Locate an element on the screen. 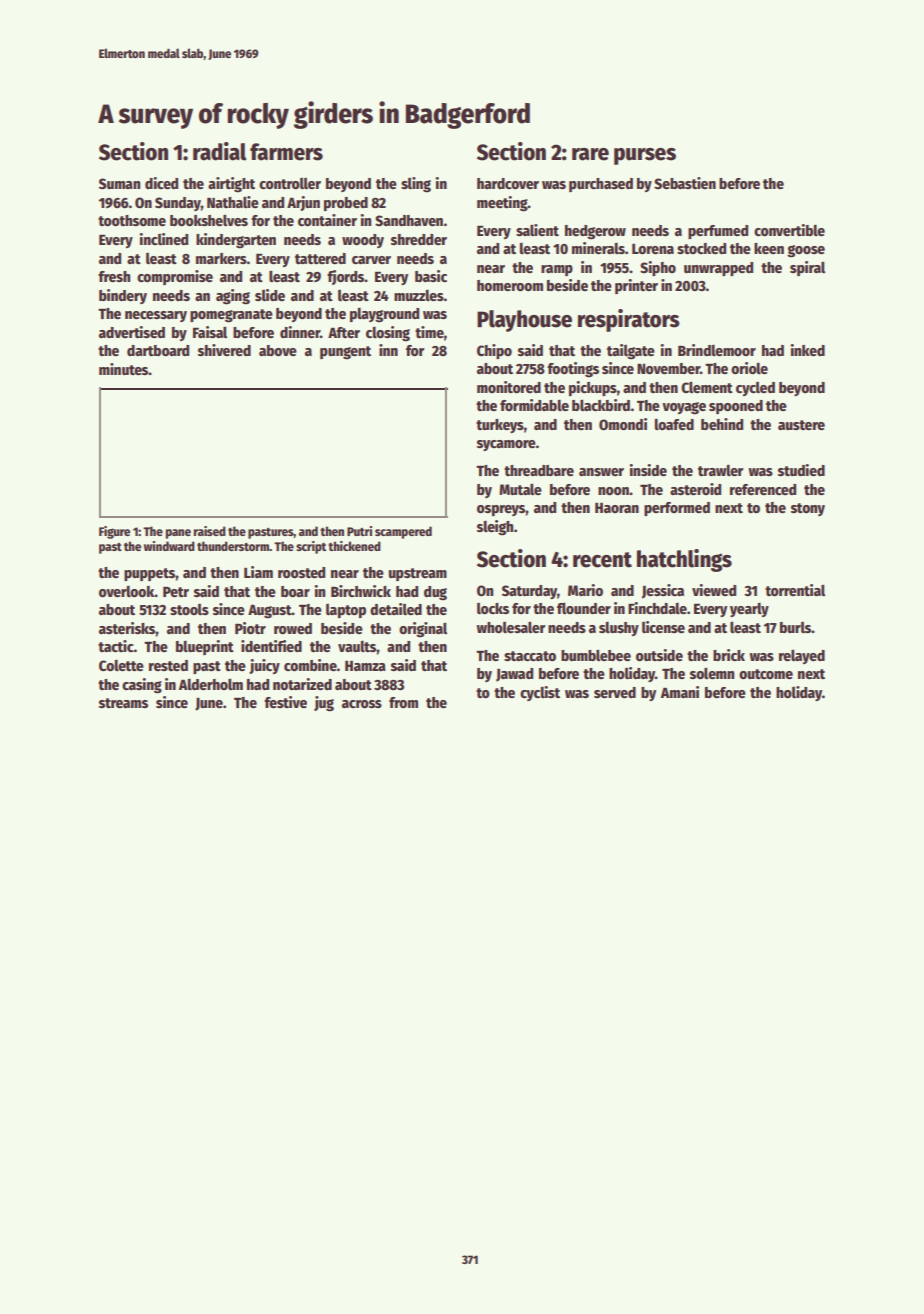 This screenshot has height=1314, width=924. hedgerow is located at coordinates (595, 232).
